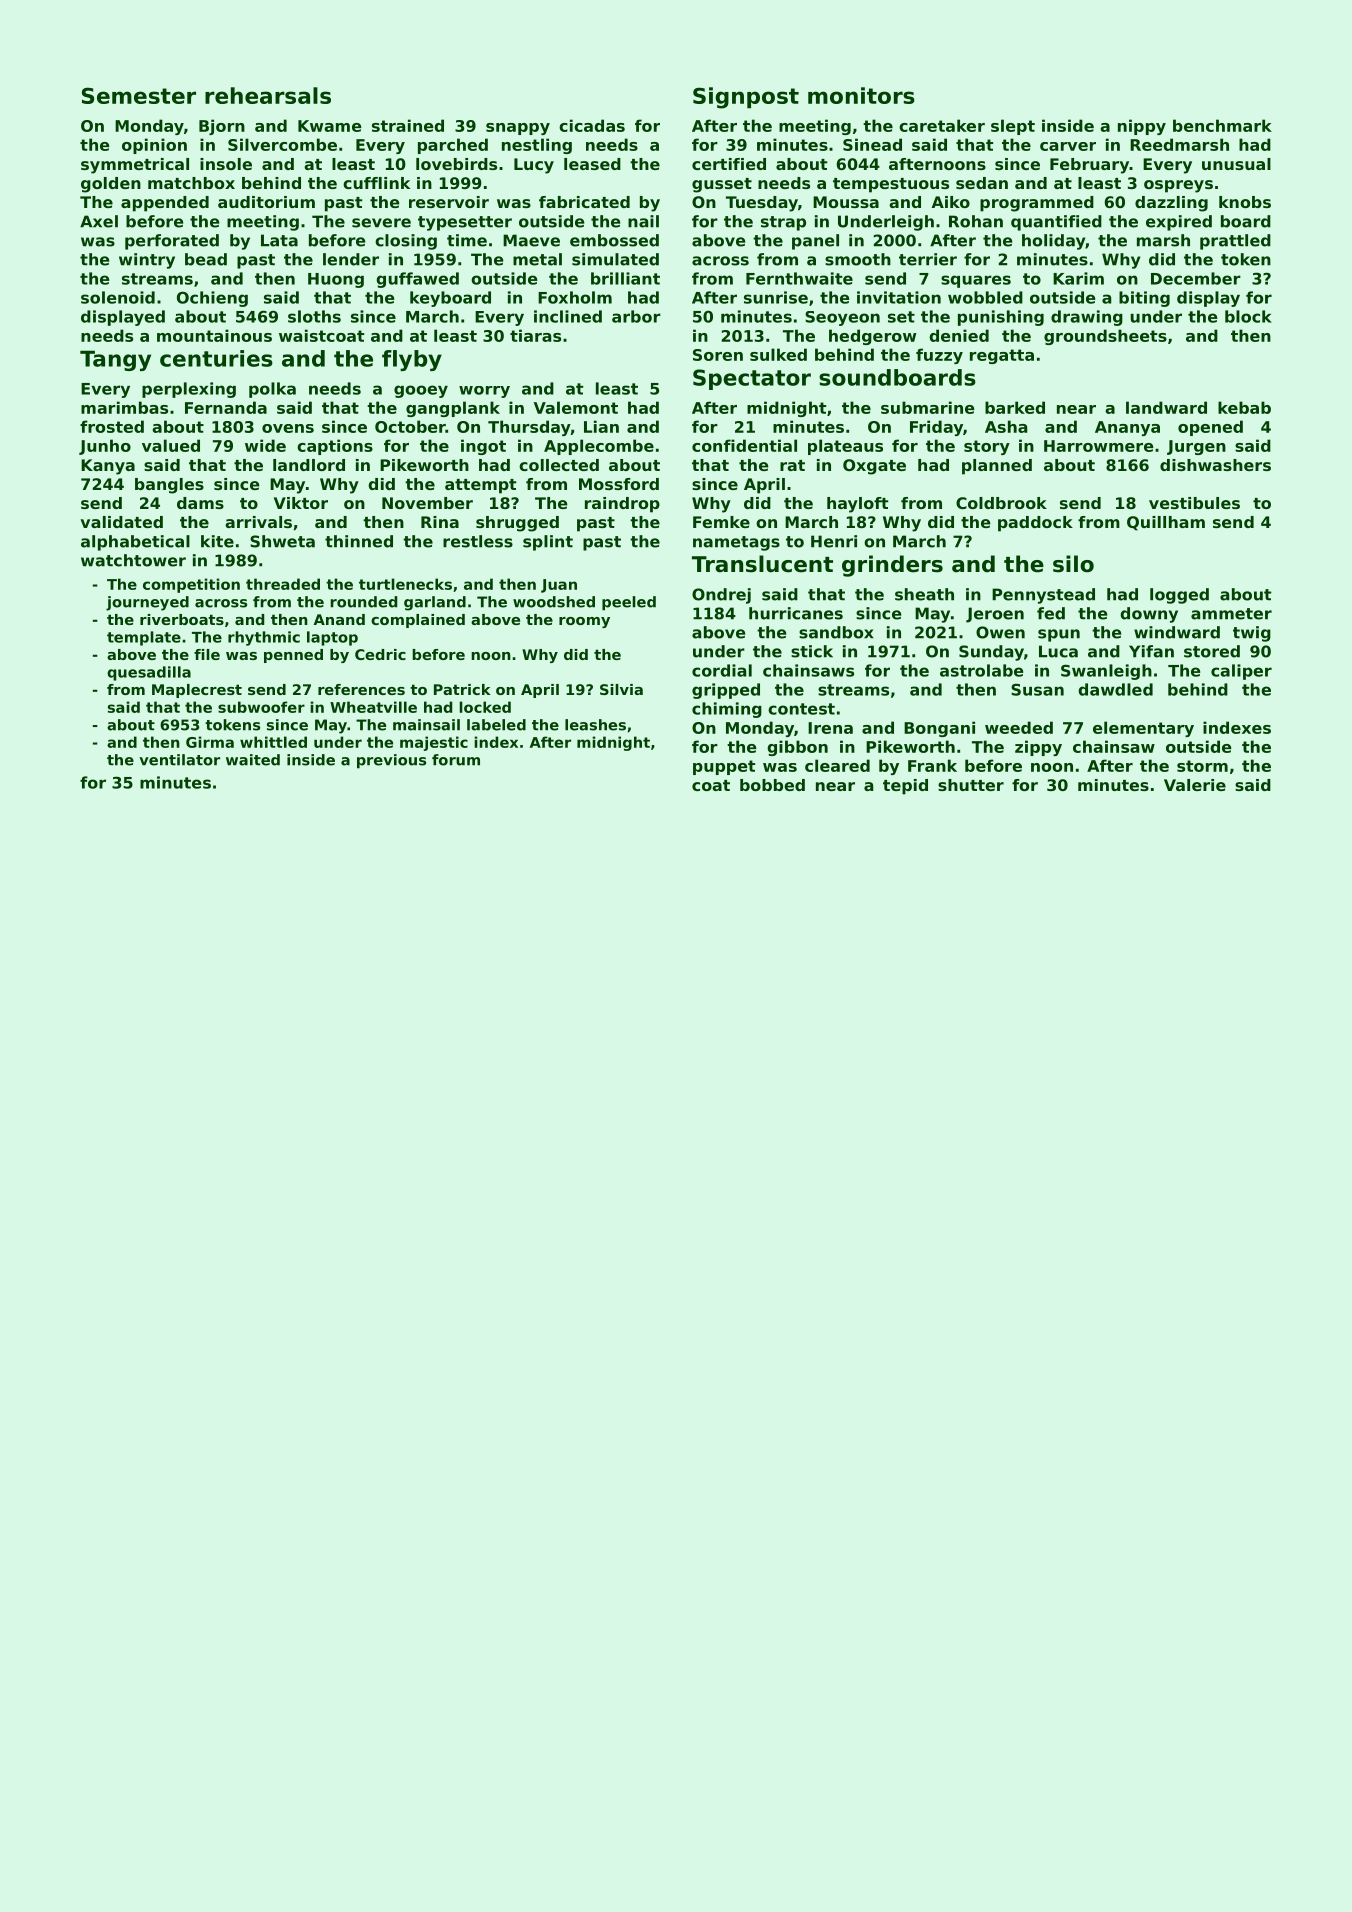 The image size is (1352, 1912). What do you see at coordinates (746, 98) in the screenshot?
I see `Signpost` at bounding box center [746, 98].
